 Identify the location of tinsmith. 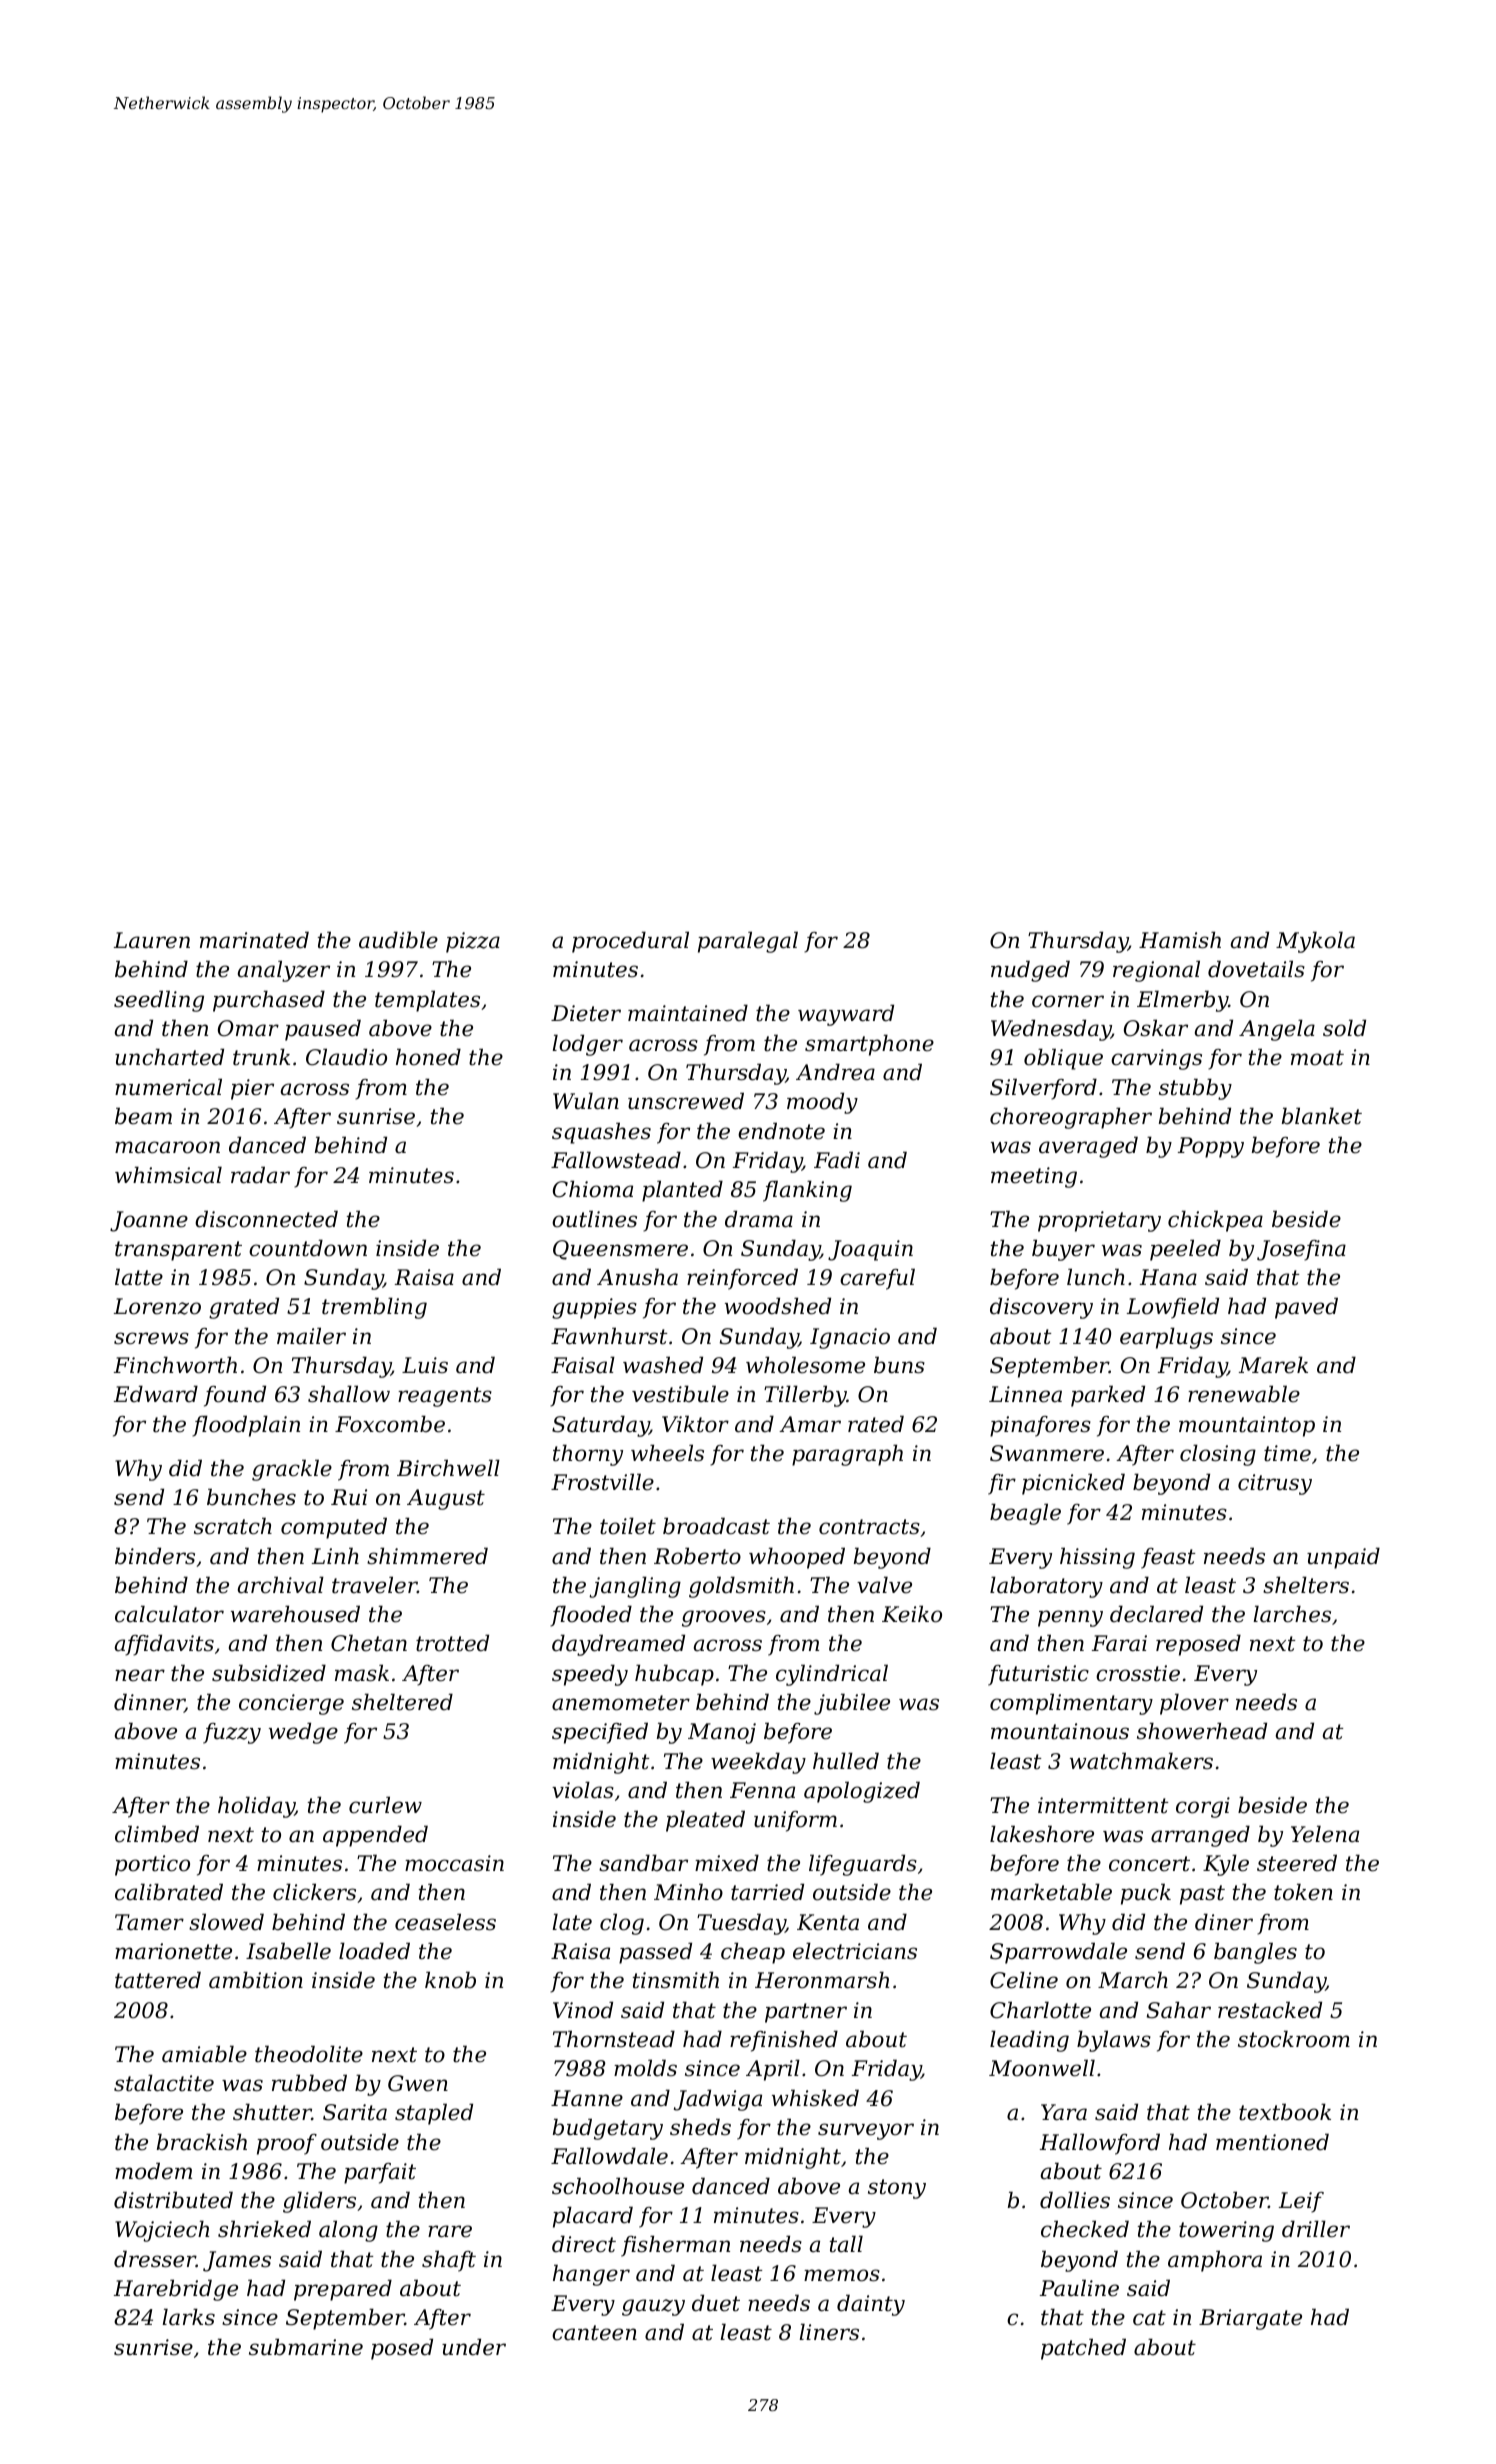
(676, 1980).
